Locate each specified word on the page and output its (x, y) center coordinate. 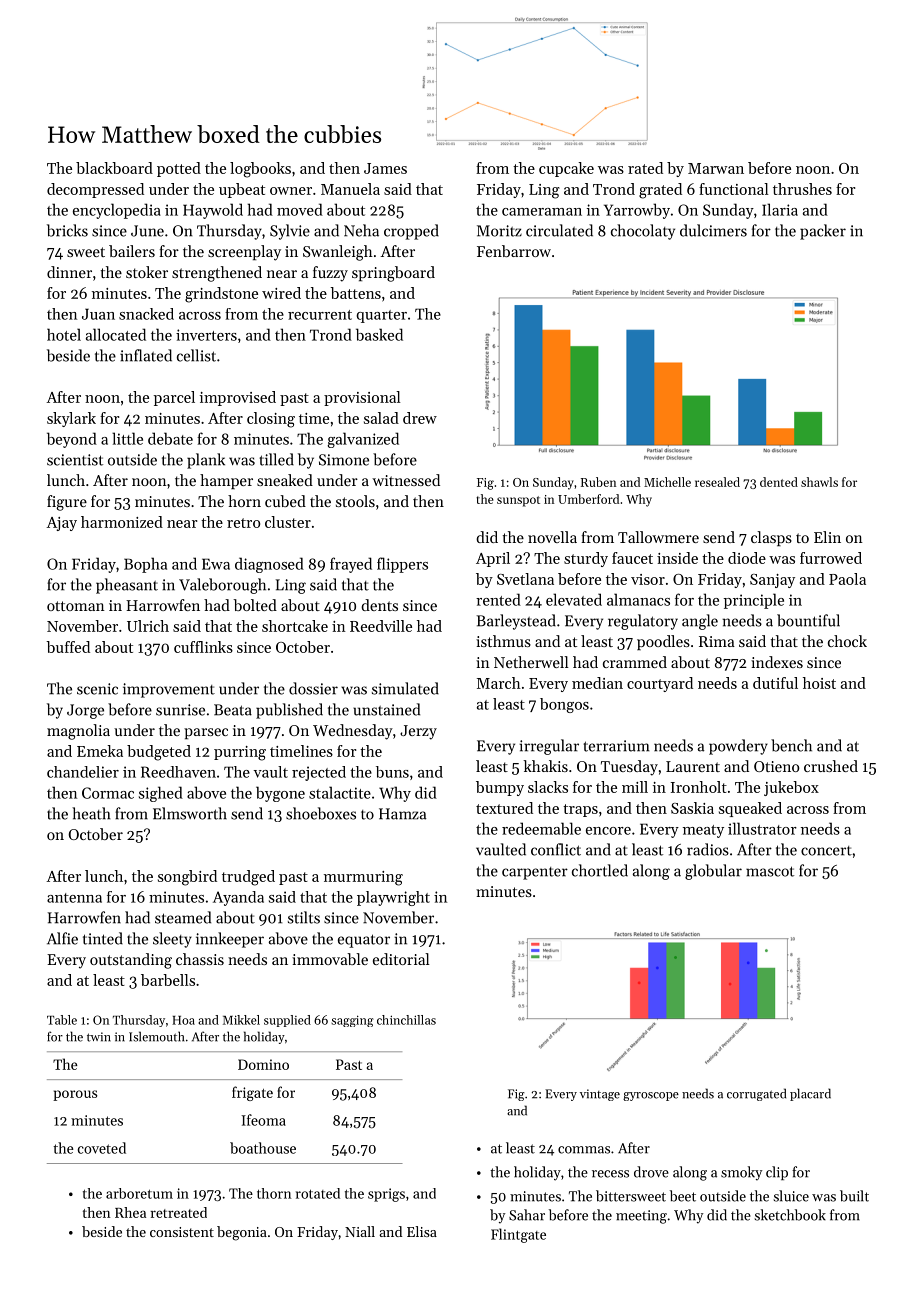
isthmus (503, 641)
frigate (252, 1093)
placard (810, 1094)
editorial (401, 959)
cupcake (566, 169)
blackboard (114, 168)
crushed (831, 766)
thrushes (802, 189)
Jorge (85, 711)
